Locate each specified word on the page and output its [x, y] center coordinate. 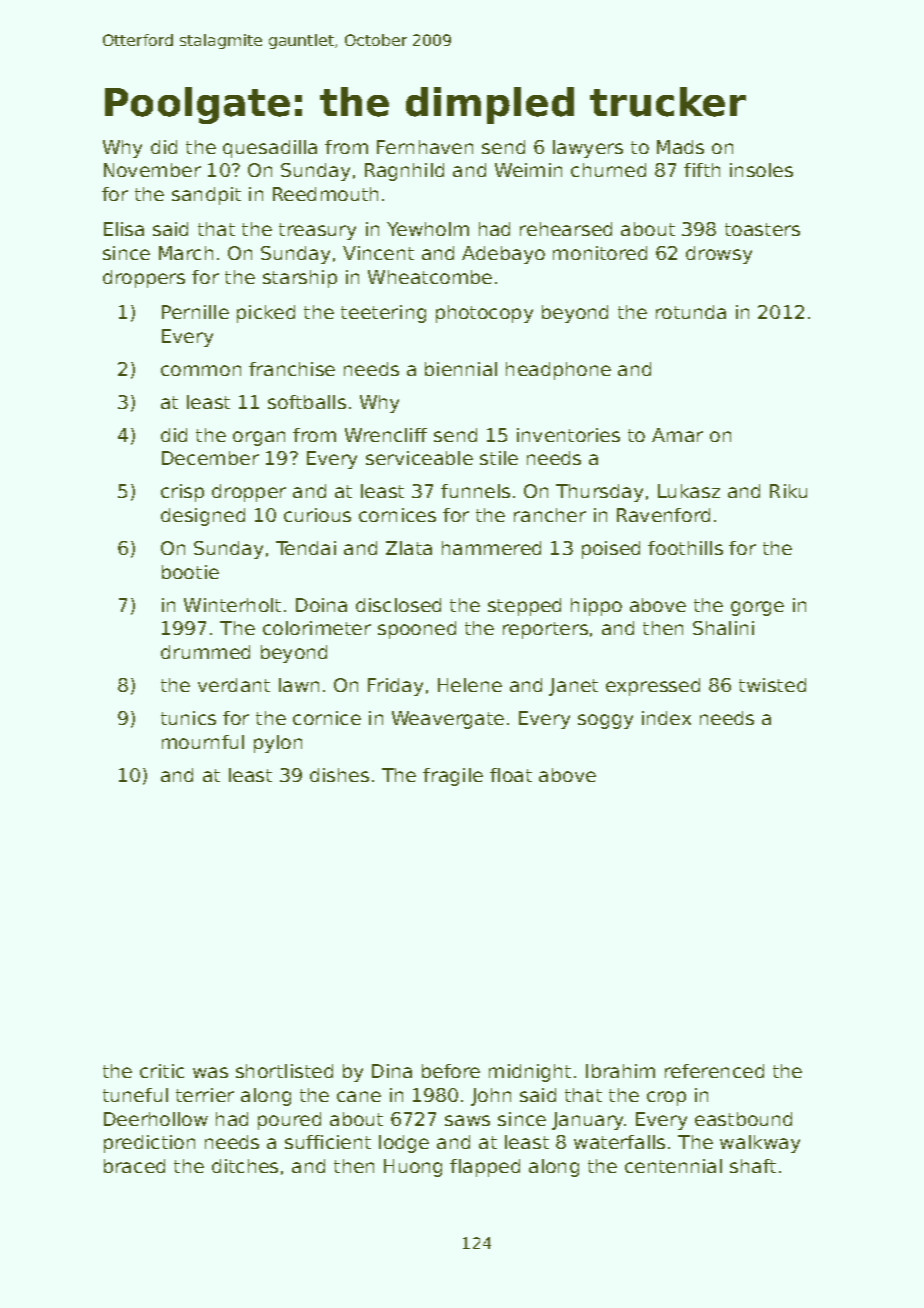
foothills [685, 548]
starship [300, 279]
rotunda [691, 312]
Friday [395, 687]
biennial [461, 369]
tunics [188, 718]
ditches [245, 1166]
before [451, 1071]
